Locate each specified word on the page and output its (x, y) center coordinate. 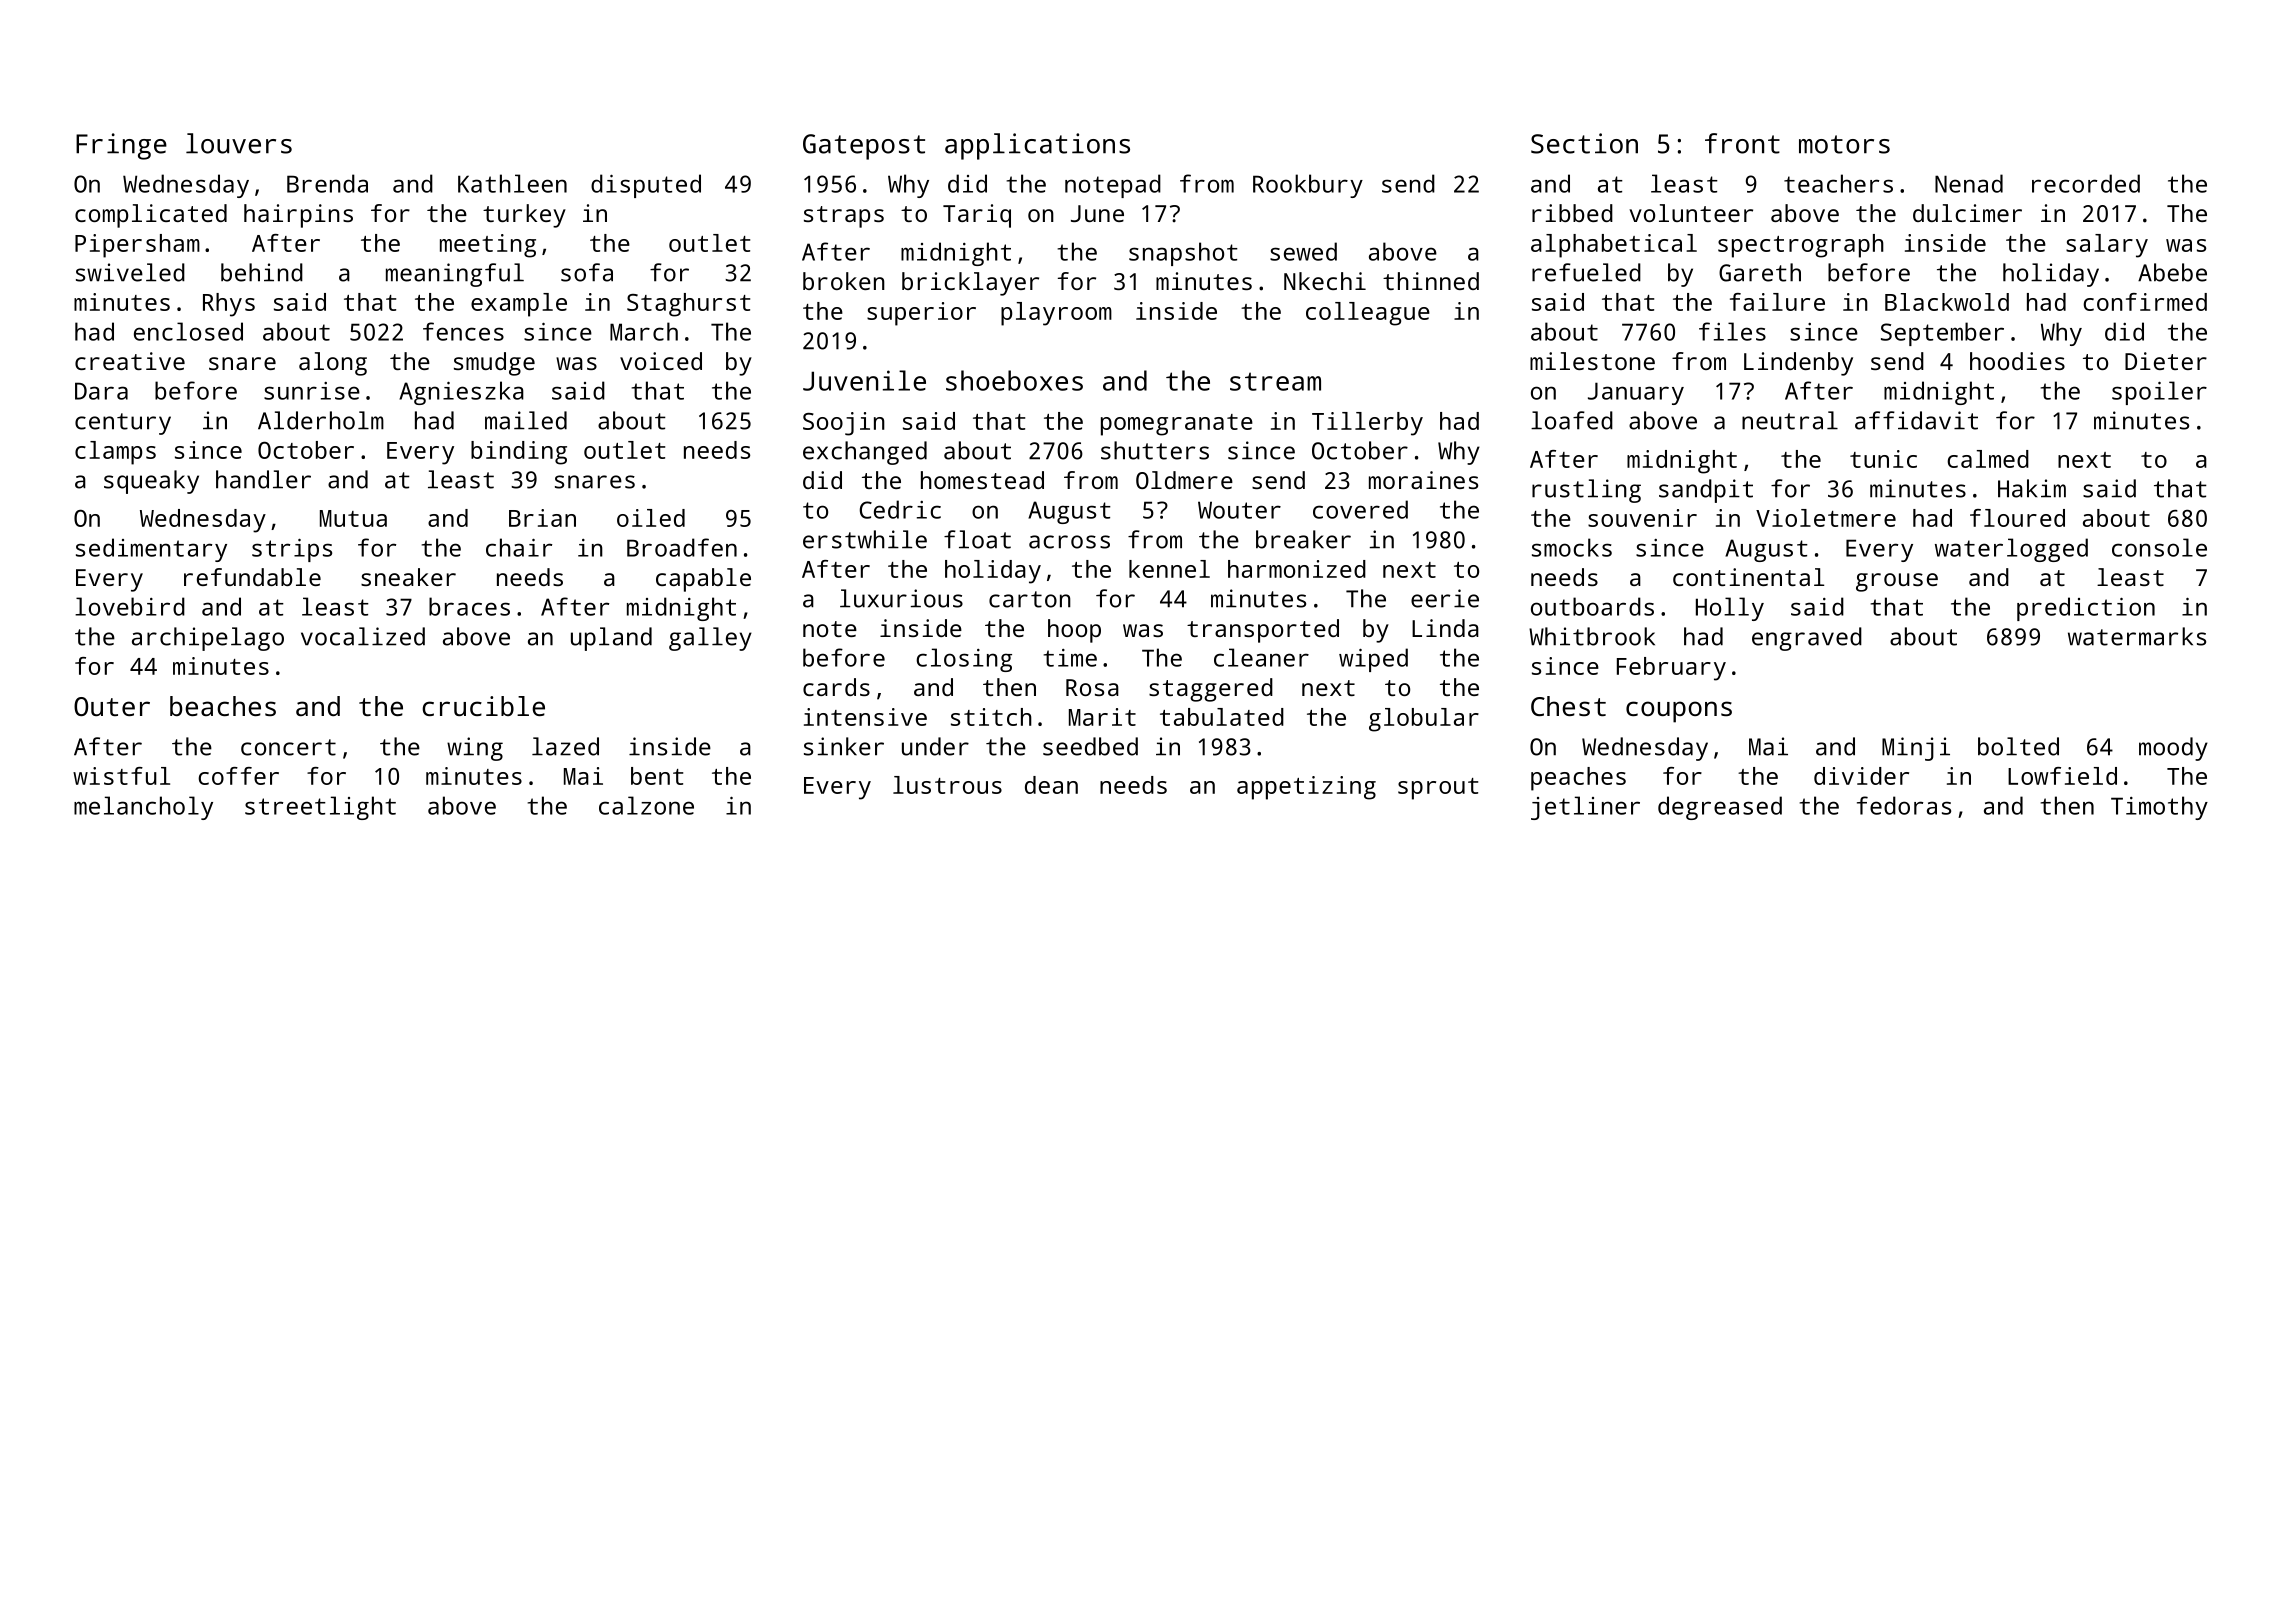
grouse (1897, 582)
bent (657, 776)
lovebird (130, 606)
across (1069, 542)
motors (1844, 144)
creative (130, 361)
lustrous (947, 785)
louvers (239, 143)
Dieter (2166, 361)
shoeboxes (1014, 380)
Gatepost (864, 147)
